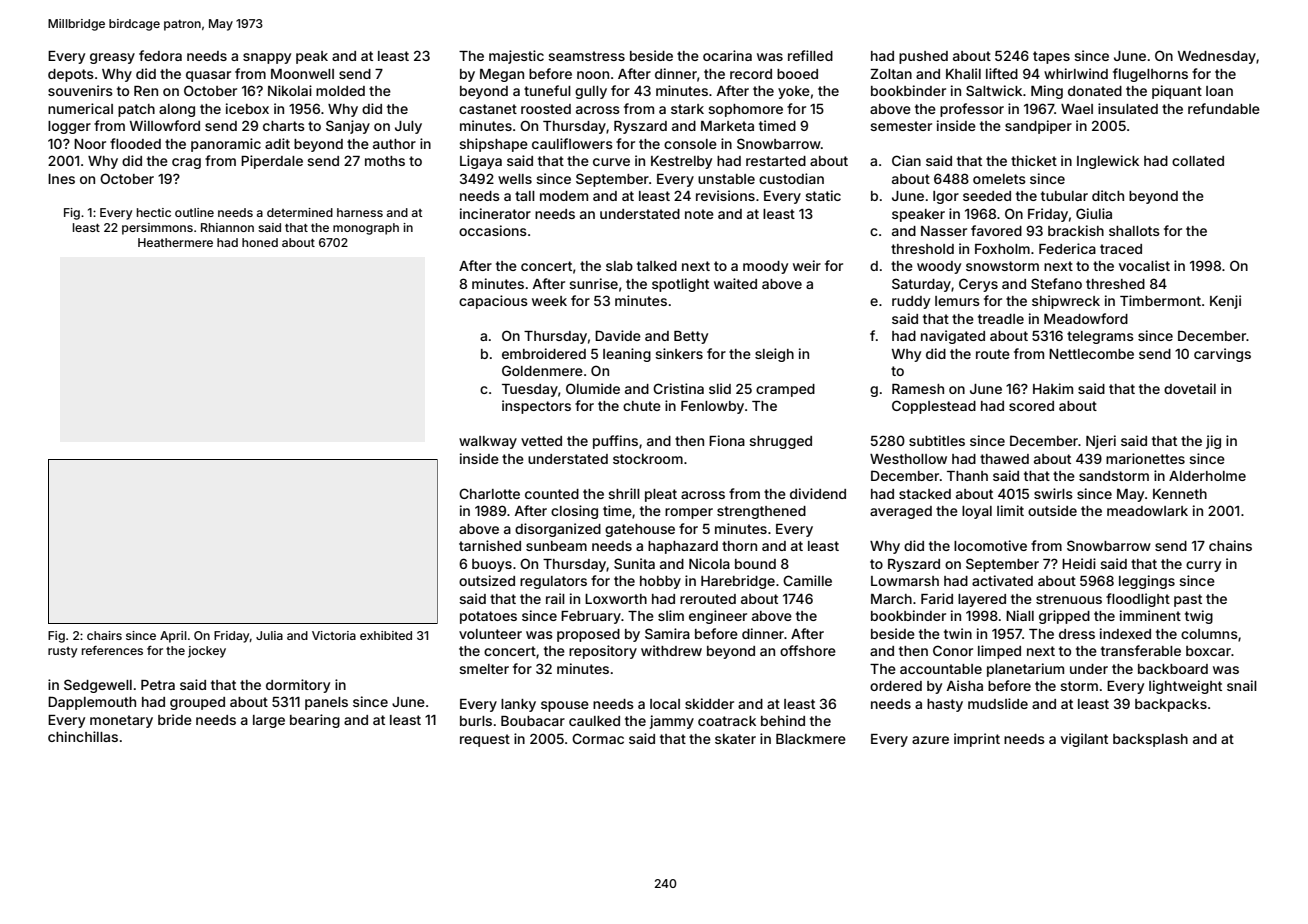 The height and width of the image is (924, 1308). What do you see at coordinates (360, 212) in the image?
I see `harness` at bounding box center [360, 212].
